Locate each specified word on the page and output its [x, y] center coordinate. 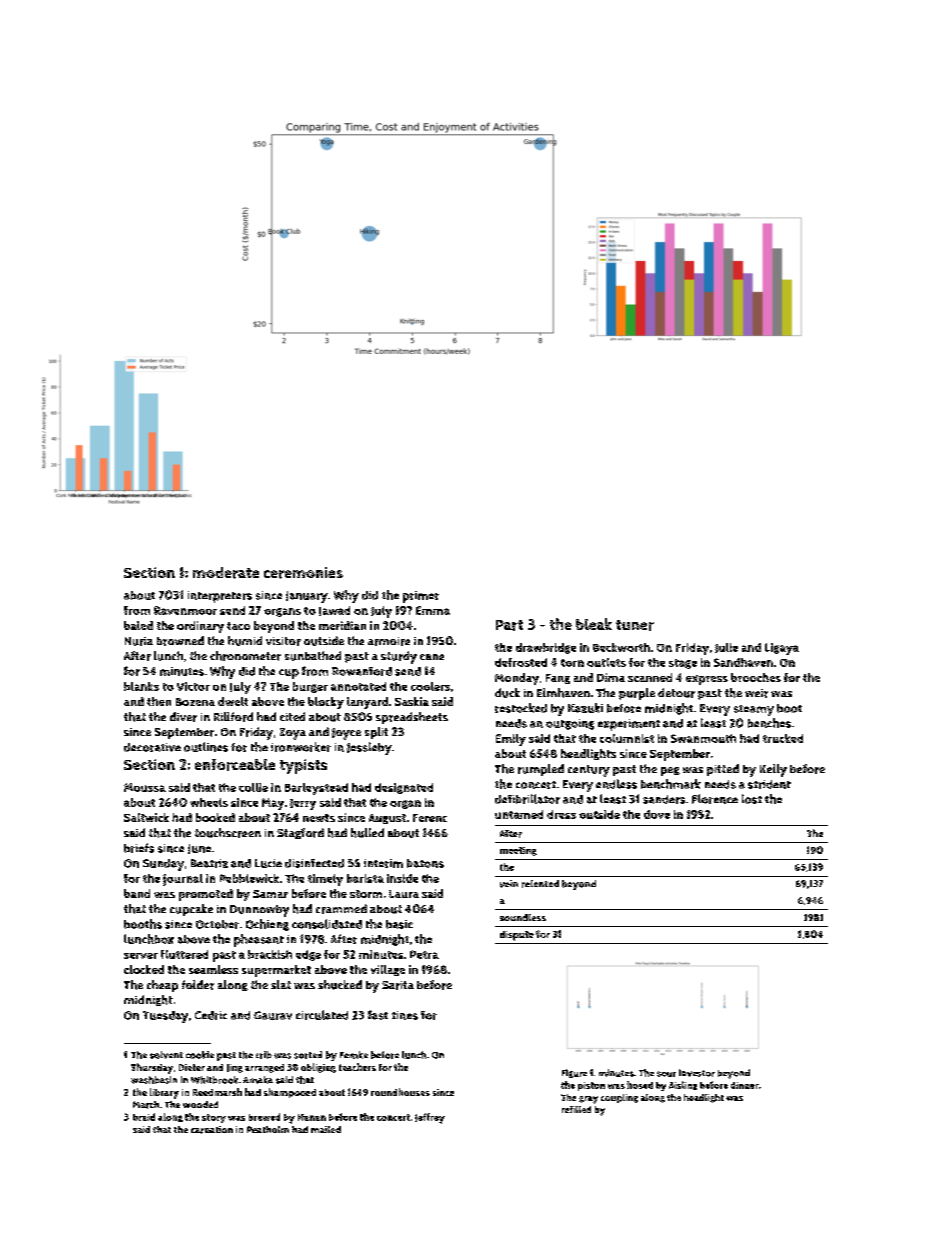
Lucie [268, 863]
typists [303, 766]
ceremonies [303, 573]
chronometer [245, 656]
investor [697, 1073]
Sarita [398, 985]
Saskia [412, 701]
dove [657, 814]
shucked [340, 985]
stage [683, 664]
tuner [635, 625]
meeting [518, 851]
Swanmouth [703, 738]
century [589, 771]
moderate [226, 573]
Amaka [258, 1080]
